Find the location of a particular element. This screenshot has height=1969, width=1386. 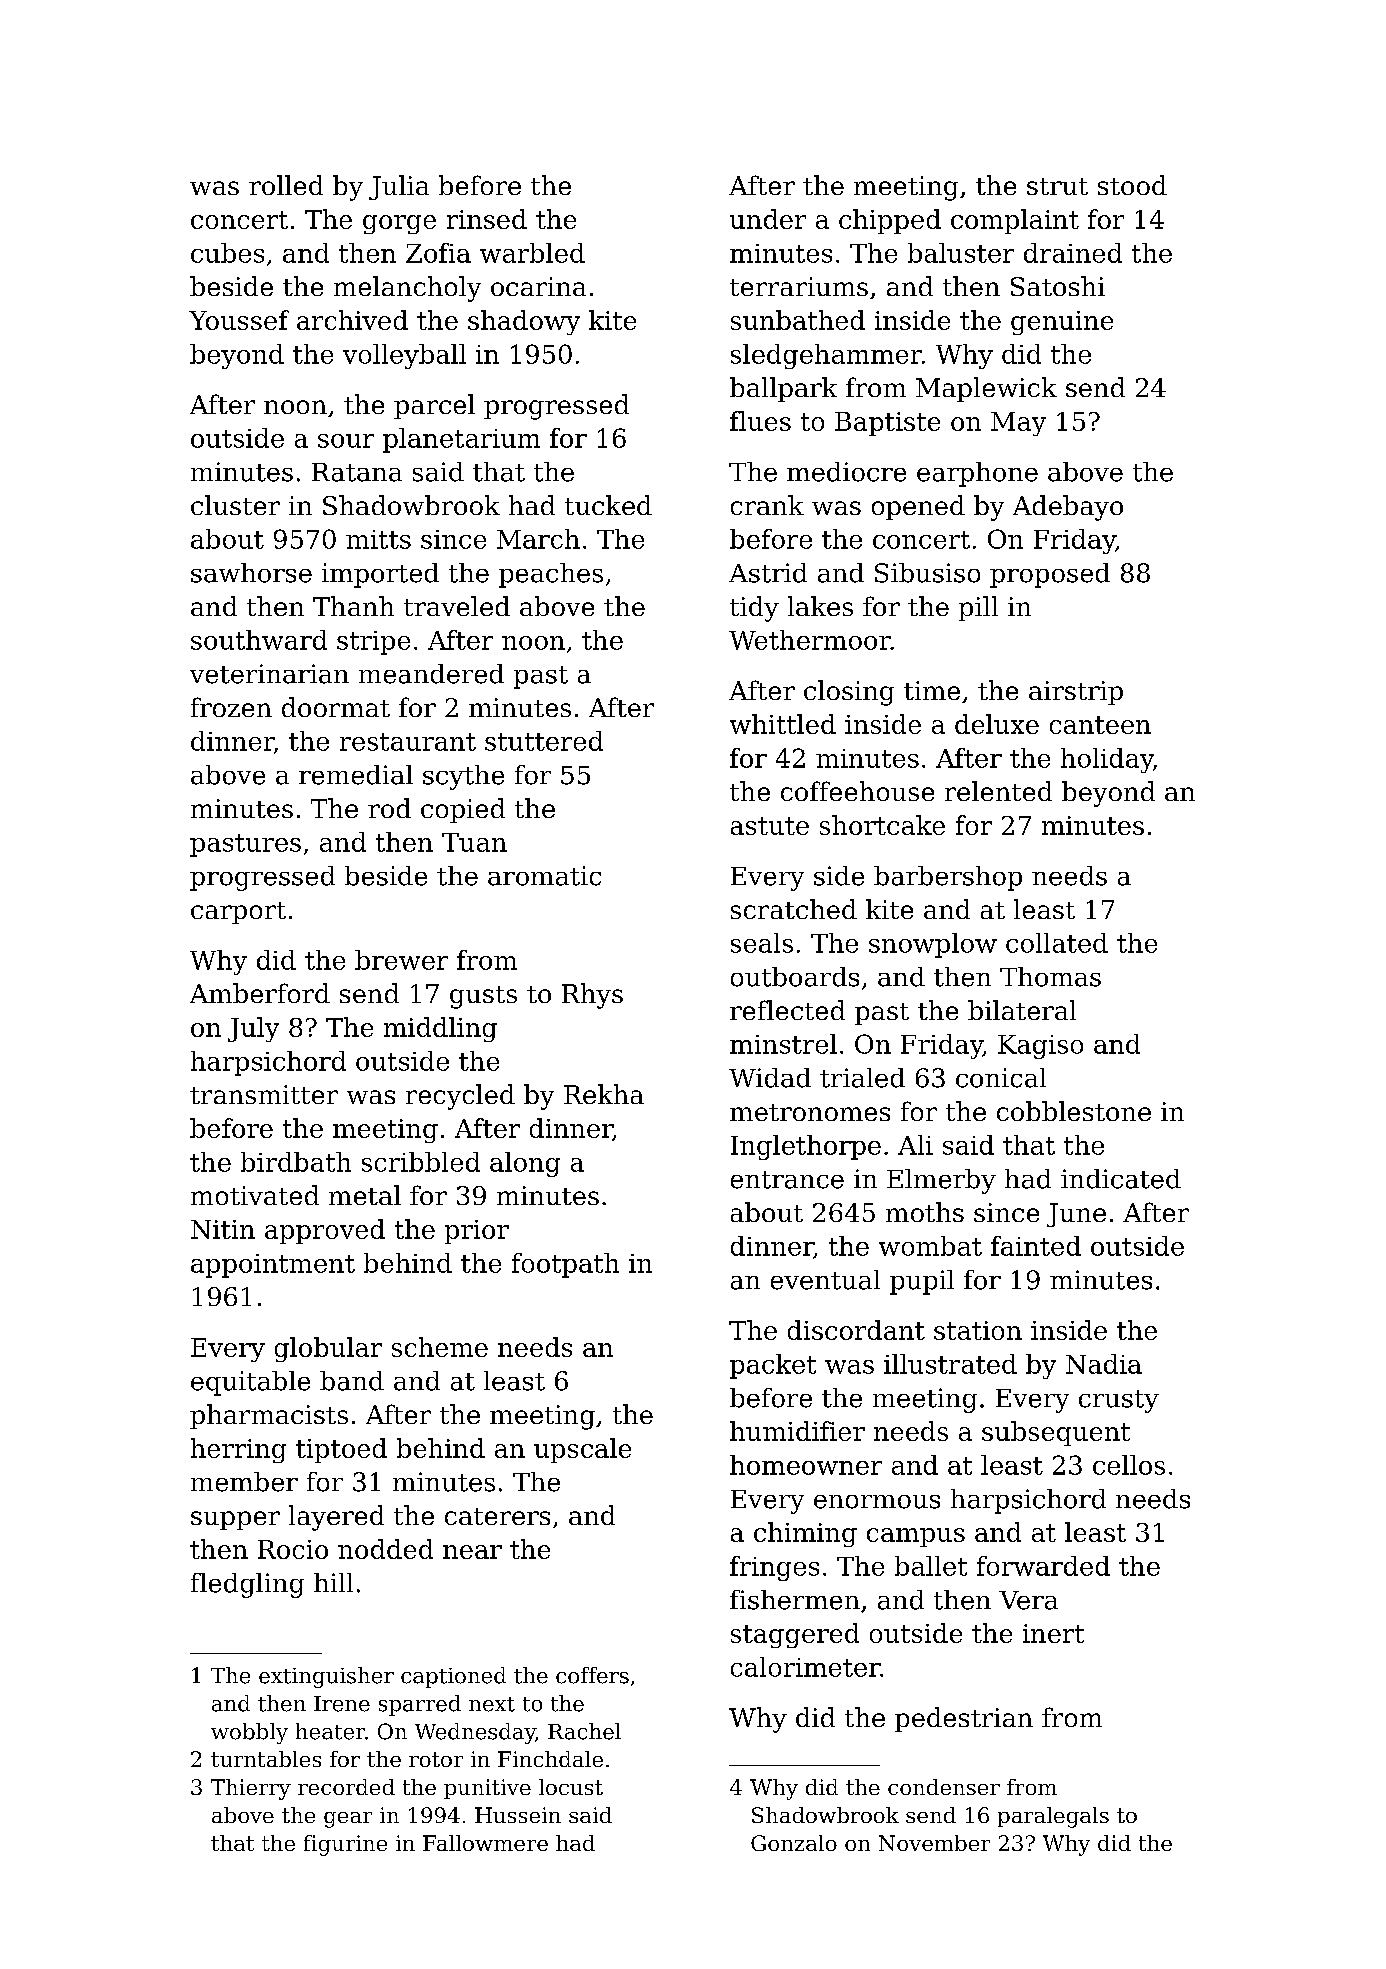

sunbathed is located at coordinates (798, 320).
